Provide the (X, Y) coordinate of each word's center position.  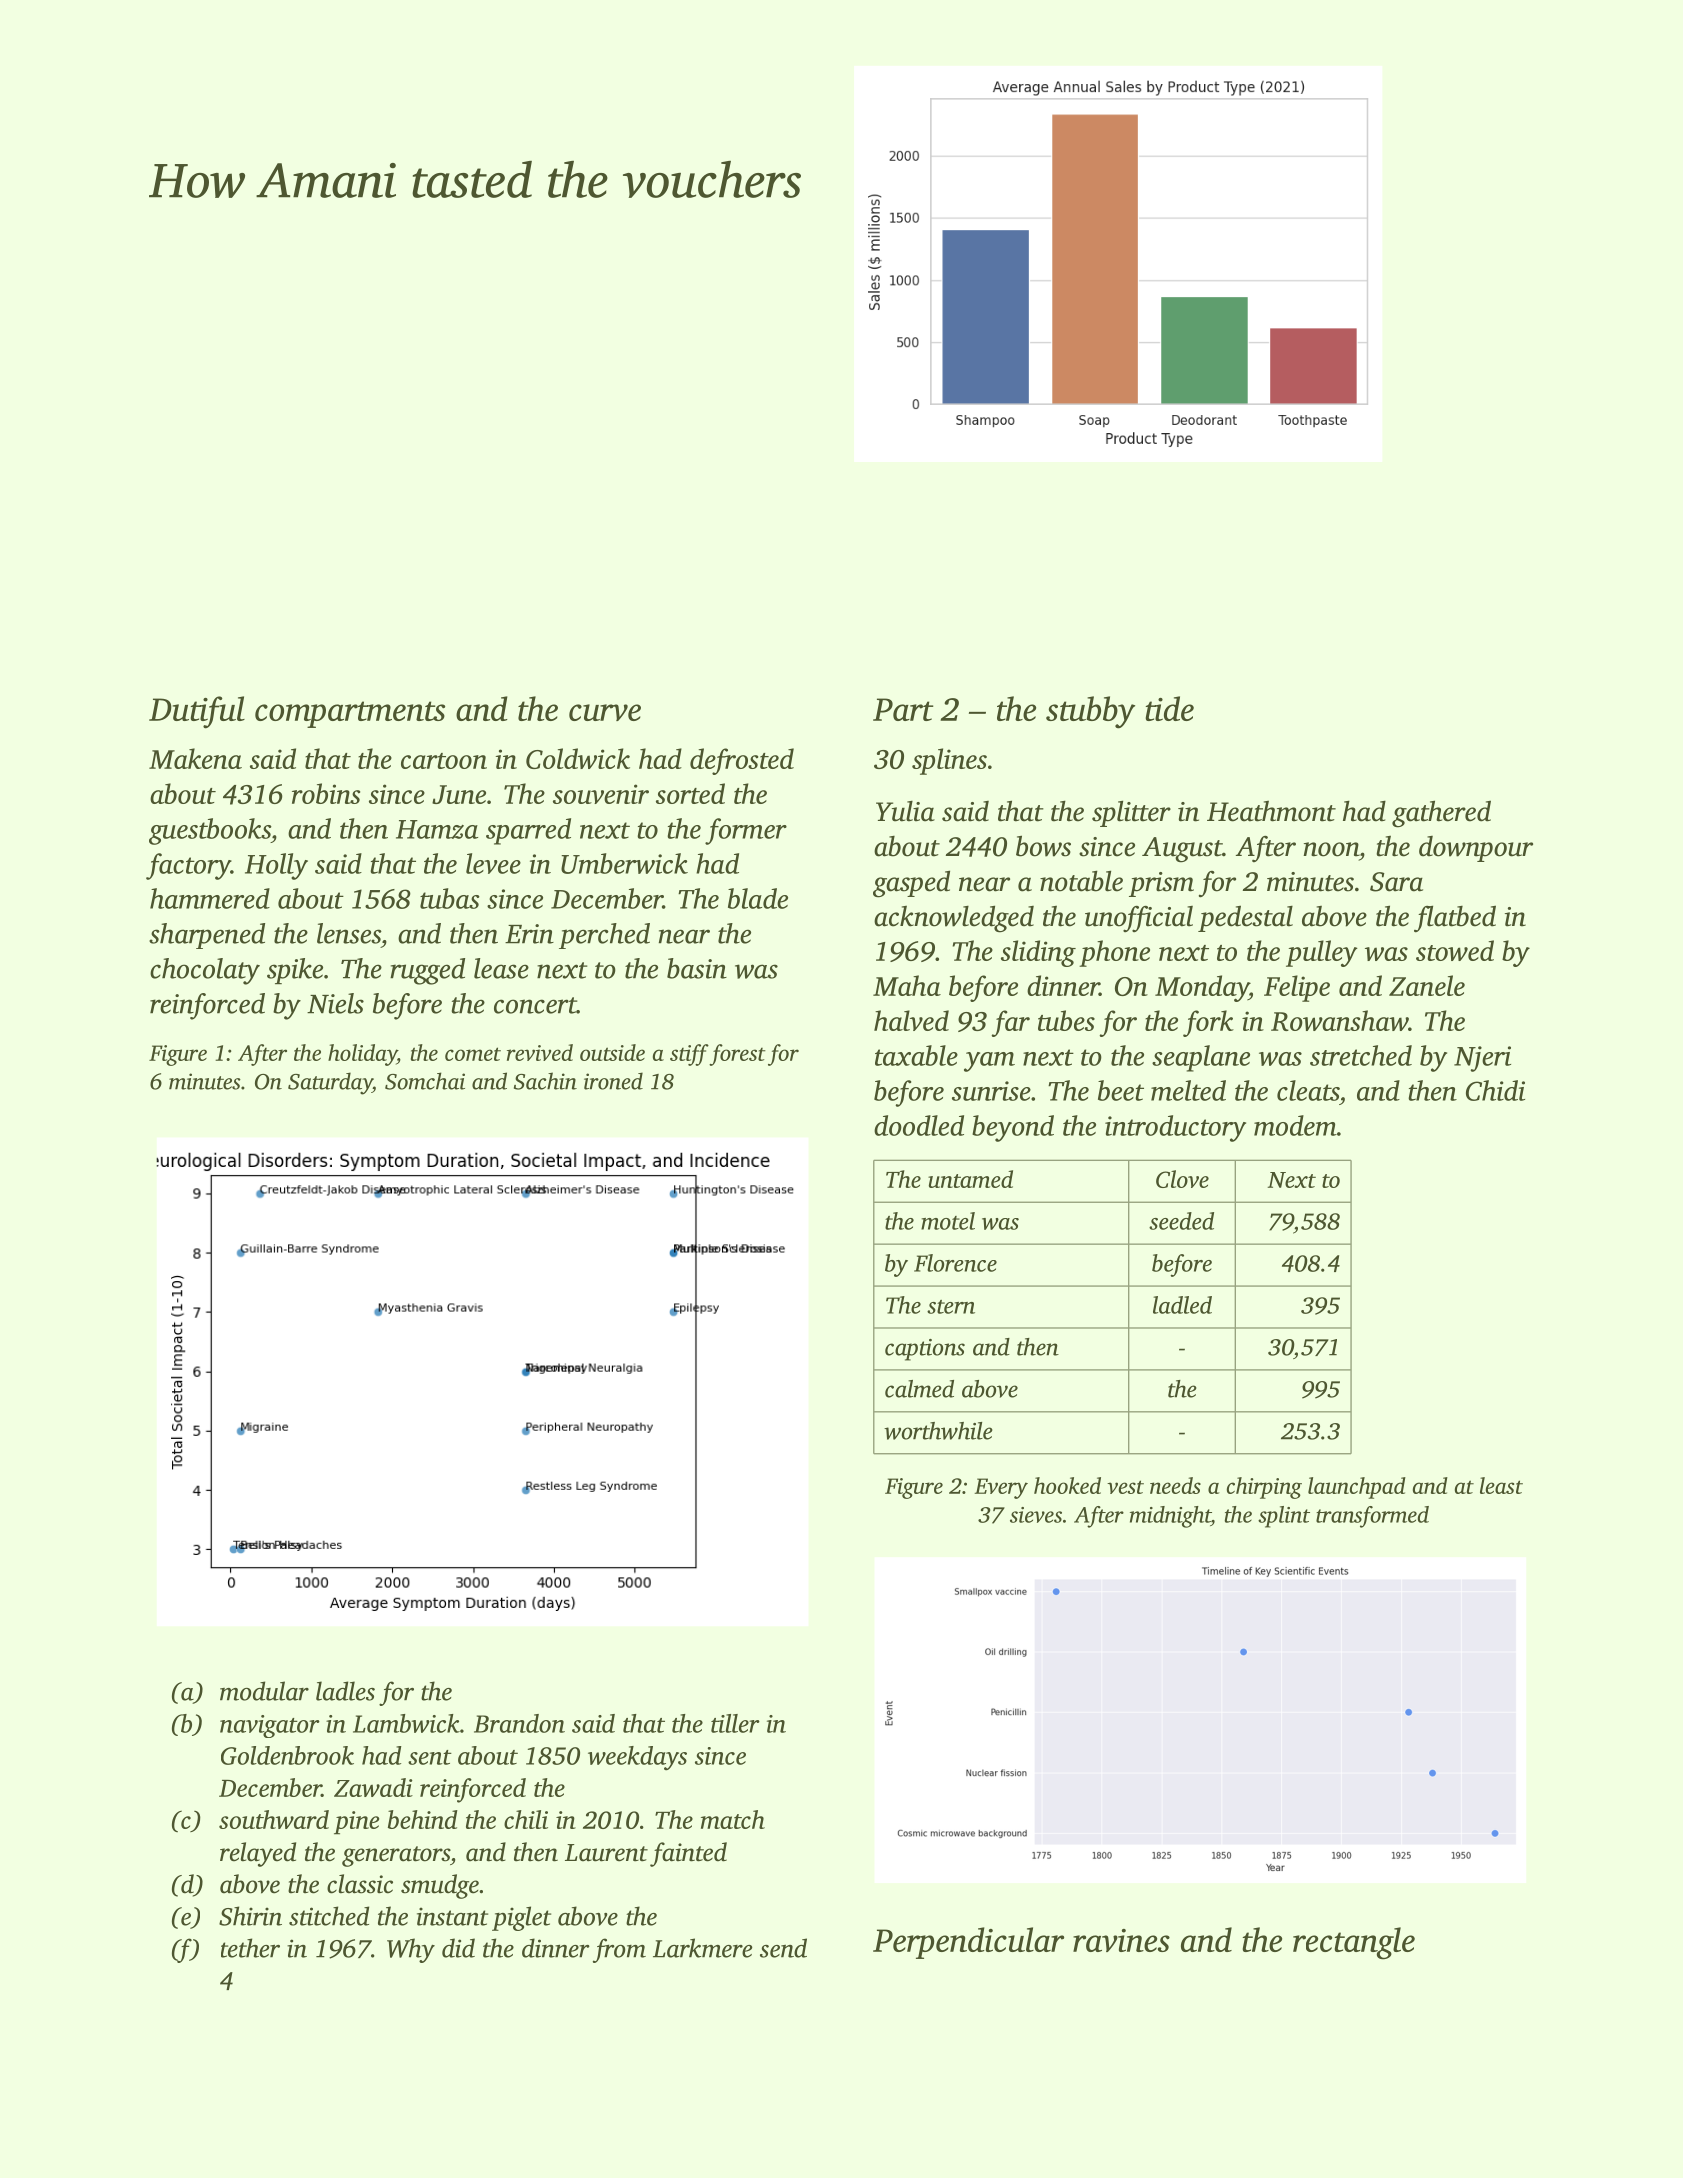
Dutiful (197, 712)
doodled (919, 1125)
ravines (1121, 1940)
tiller (735, 1723)
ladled (1182, 1305)
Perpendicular (968, 1943)
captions (925, 1350)
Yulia (905, 811)
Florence (955, 1263)
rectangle (1354, 1943)
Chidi (1495, 1090)
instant (452, 1916)
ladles (345, 1691)
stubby (1090, 712)
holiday (362, 1055)
